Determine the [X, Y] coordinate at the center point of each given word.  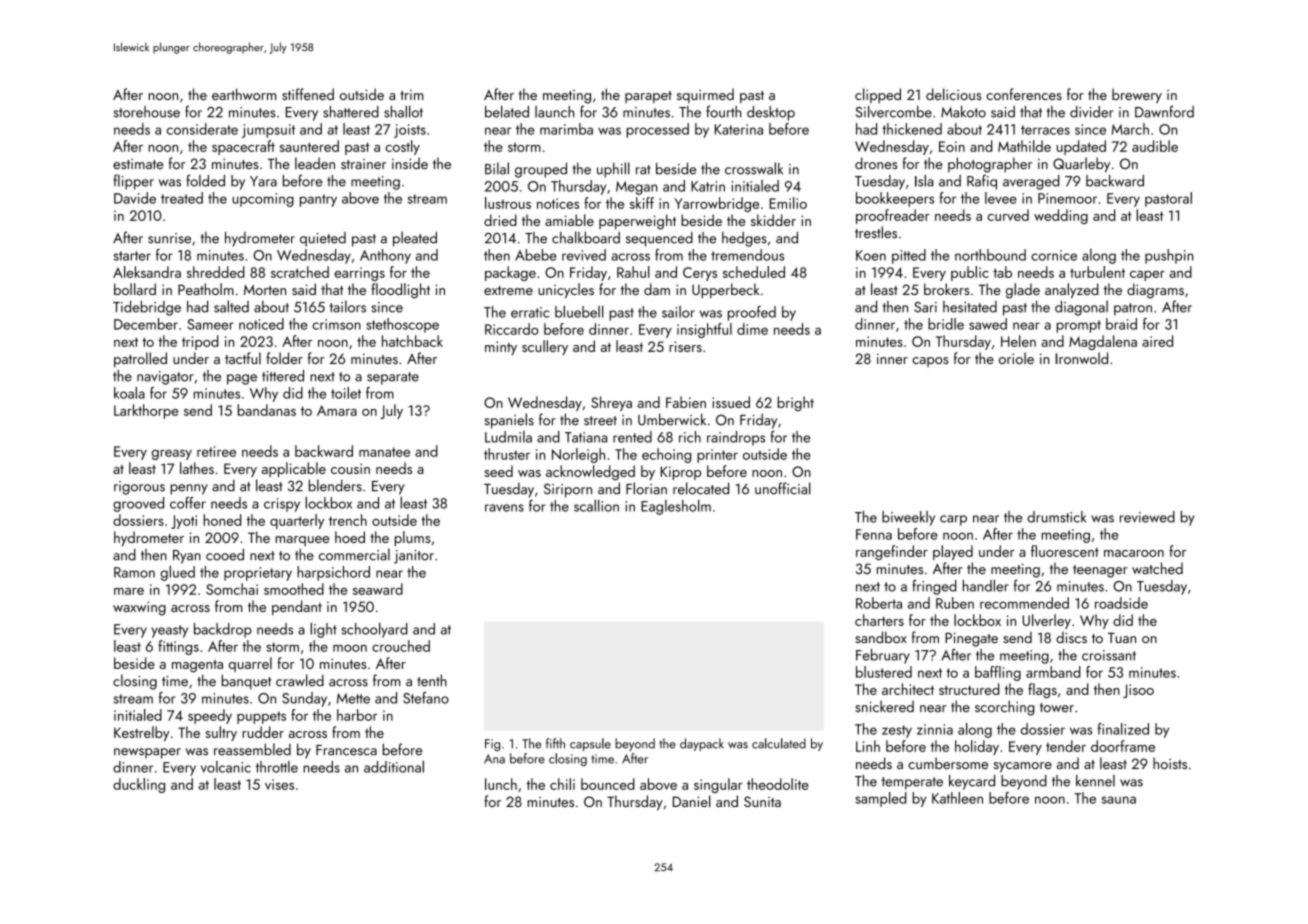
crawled [300, 680]
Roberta [879, 603]
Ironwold [1081, 358]
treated [182, 198]
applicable [294, 469]
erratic [530, 312]
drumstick [1056, 517]
